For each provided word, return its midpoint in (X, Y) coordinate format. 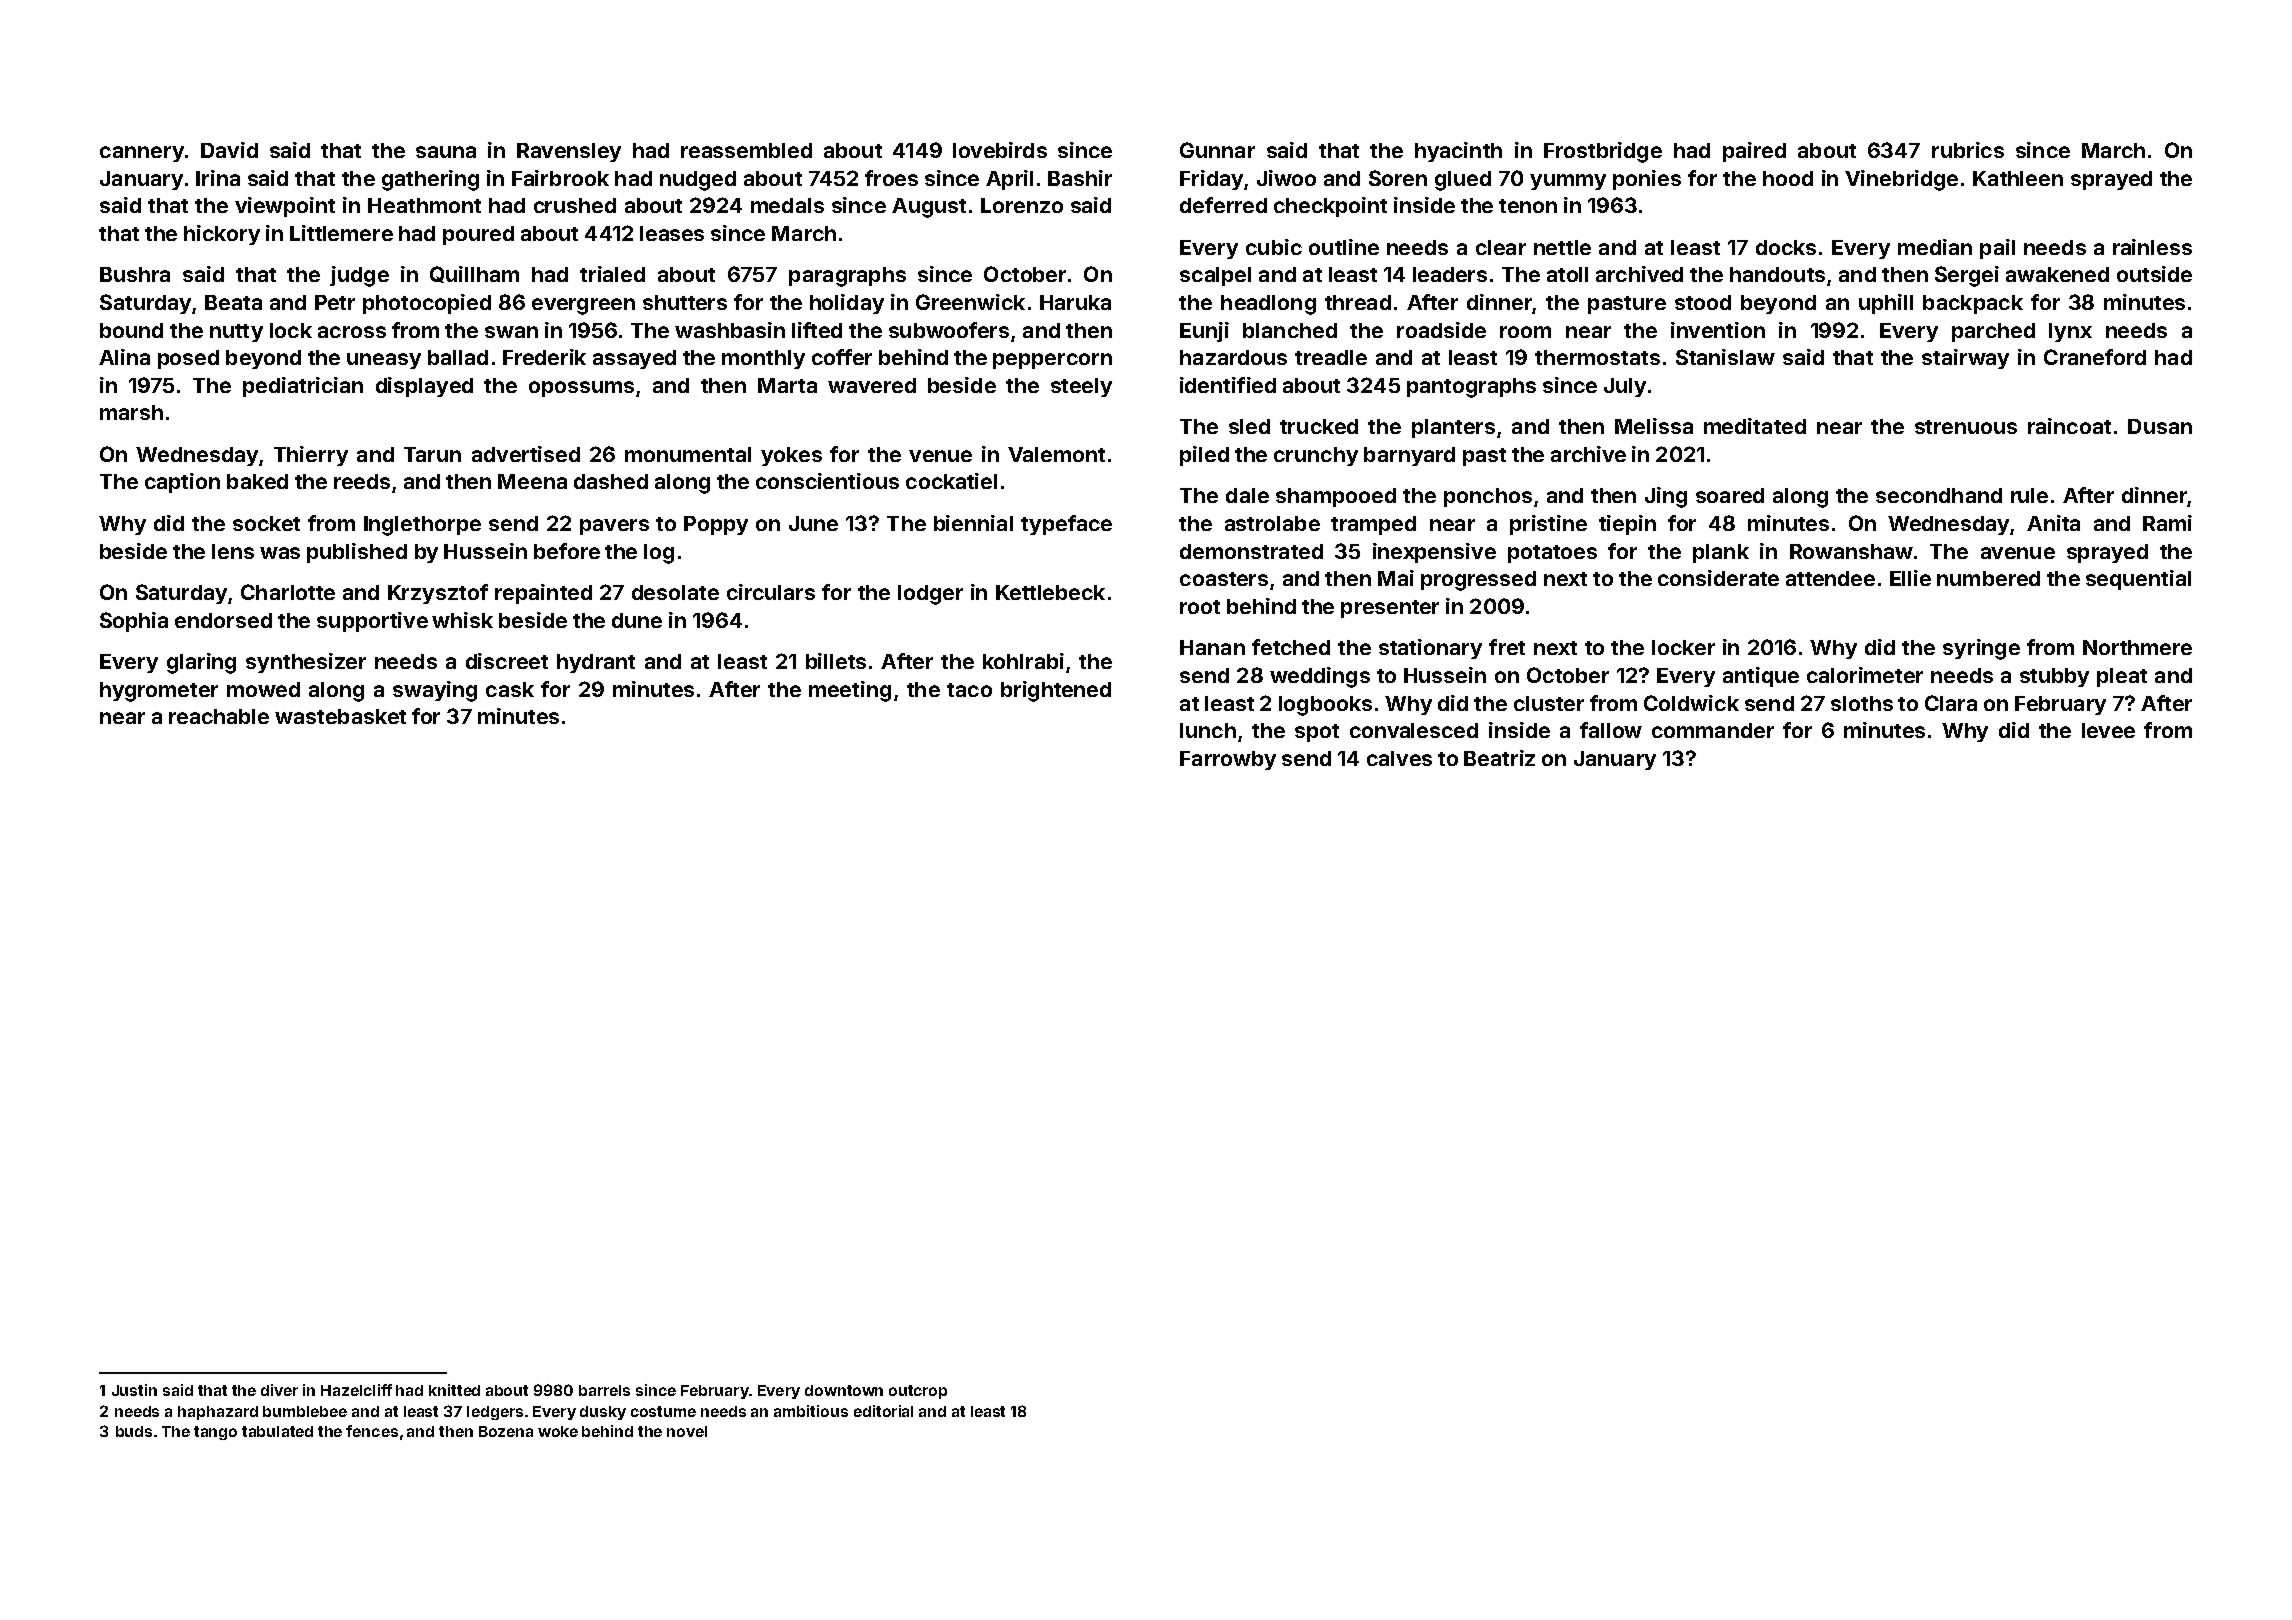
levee (2108, 730)
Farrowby (1228, 760)
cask (510, 689)
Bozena (506, 1431)
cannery (142, 154)
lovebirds (1000, 150)
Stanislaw (1725, 357)
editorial (883, 1411)
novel (687, 1431)
